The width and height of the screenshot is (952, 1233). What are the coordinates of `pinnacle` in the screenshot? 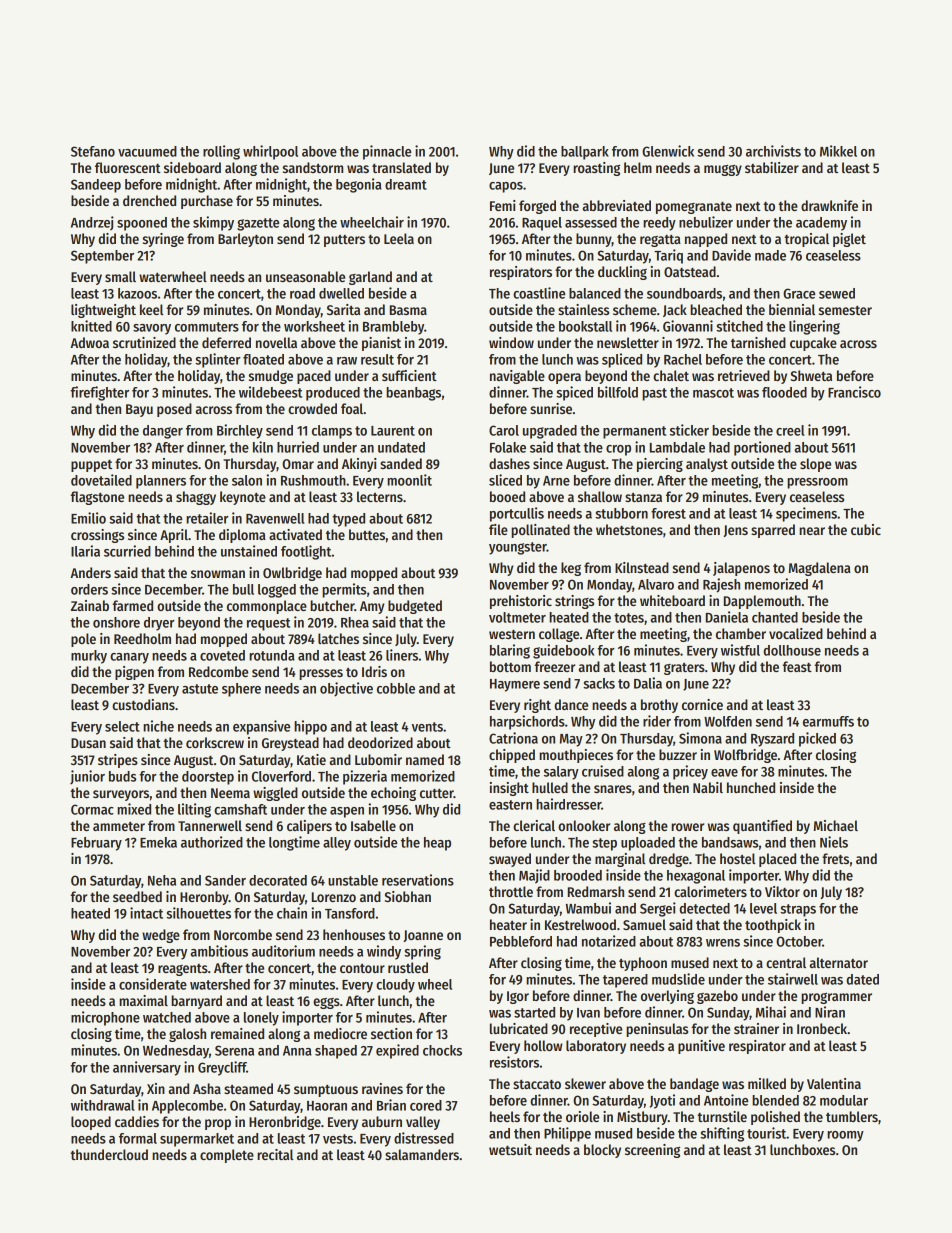 It's located at (387, 152).
